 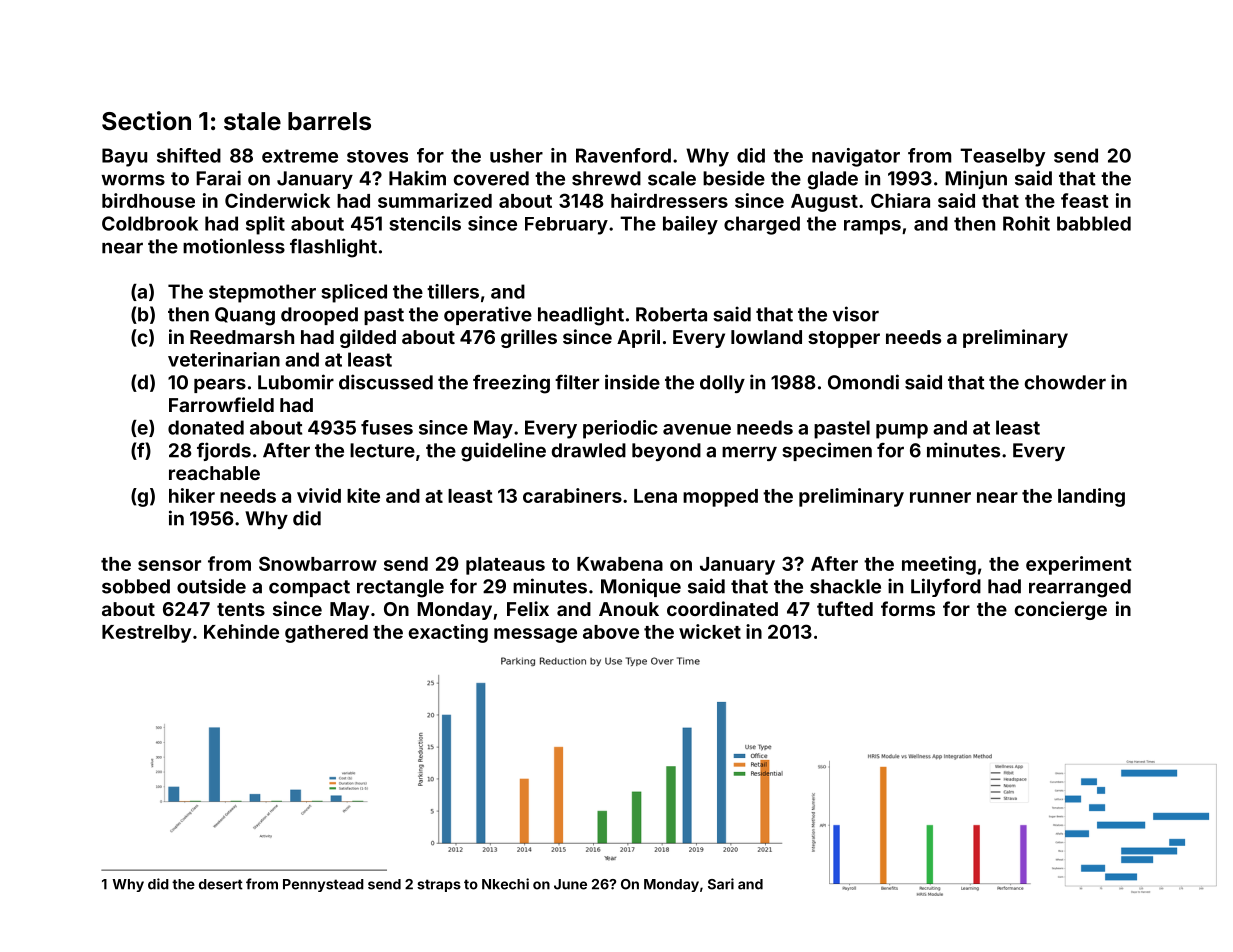 What do you see at coordinates (329, 121) in the document?
I see `barrels` at bounding box center [329, 121].
